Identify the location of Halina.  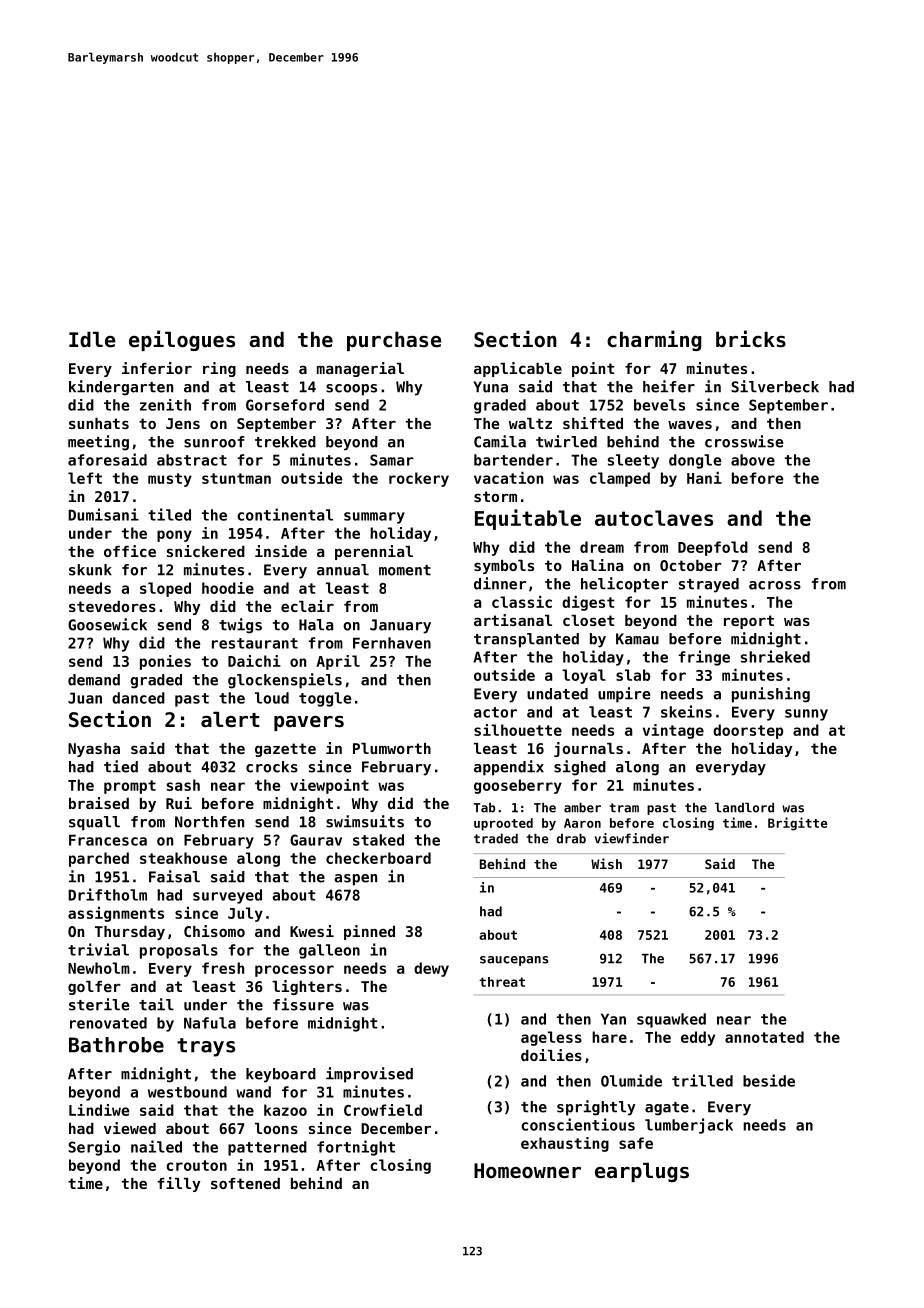
(597, 565).
